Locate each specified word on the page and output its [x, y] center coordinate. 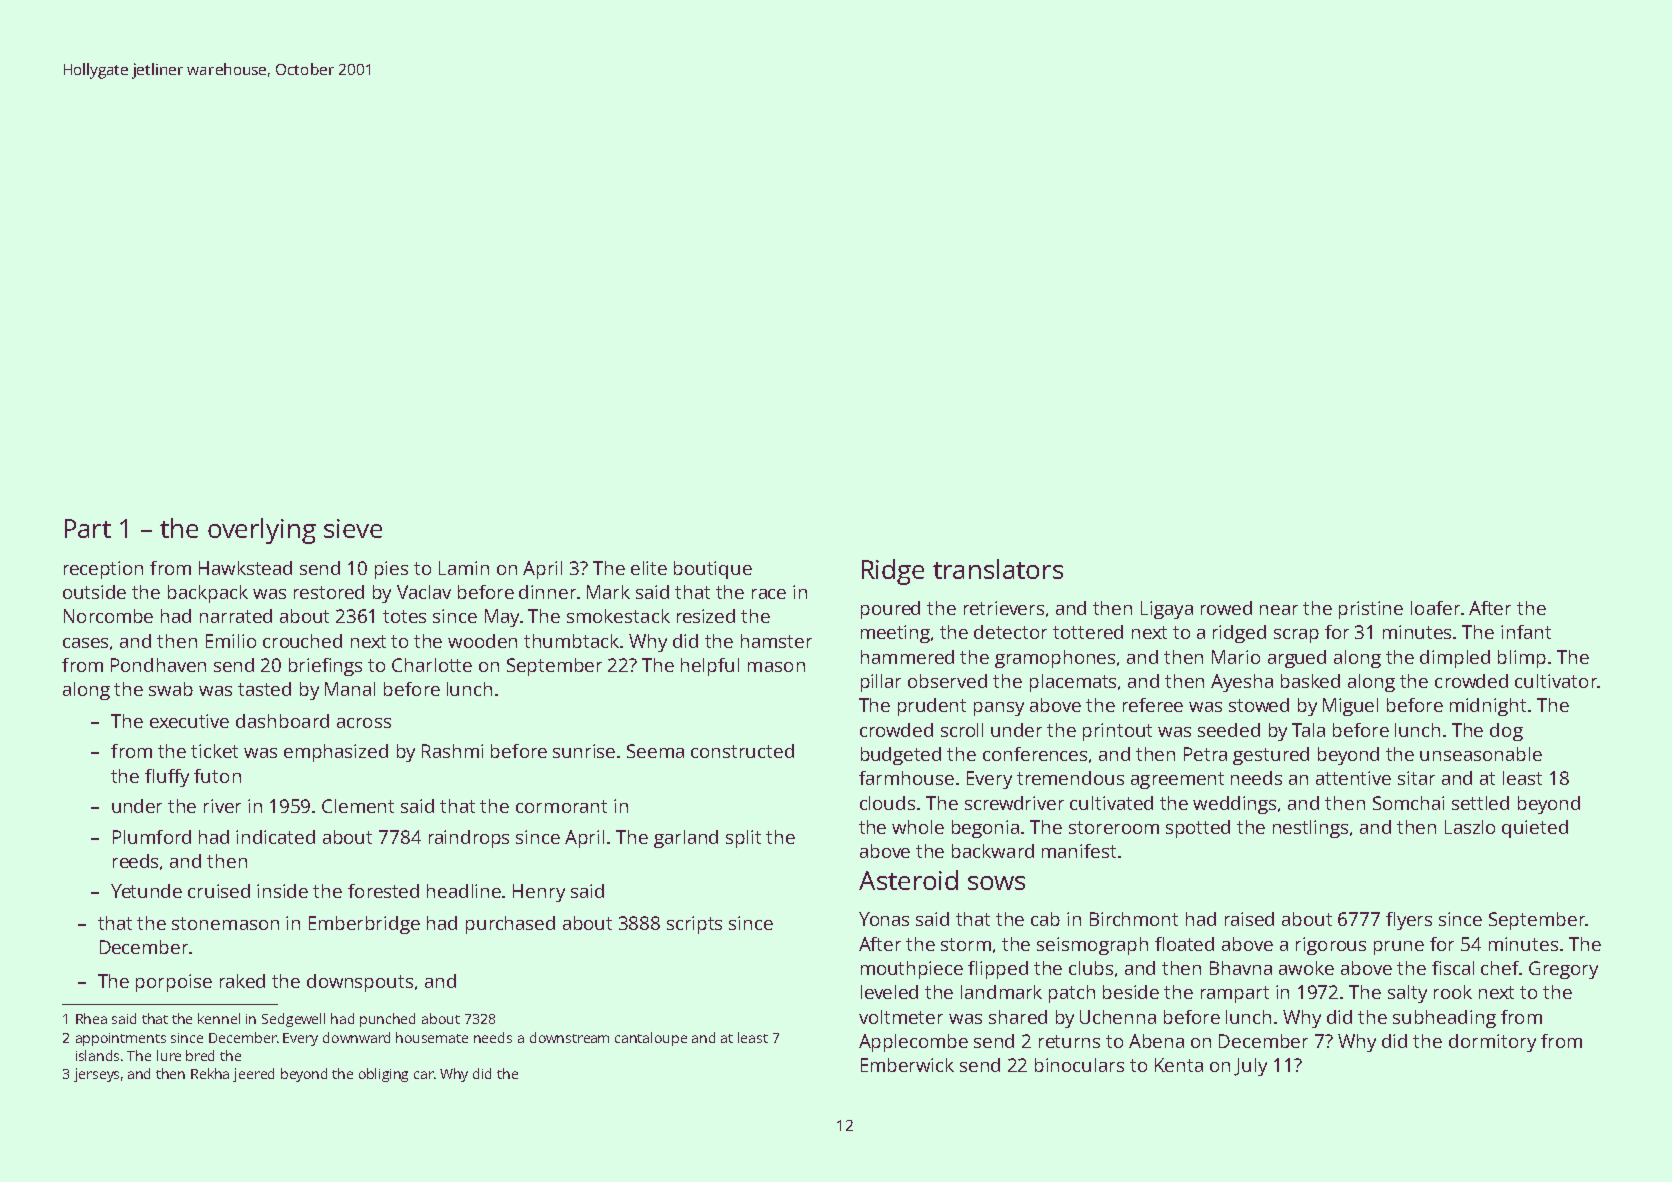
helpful [710, 667]
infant [1526, 632]
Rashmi [452, 751]
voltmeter [901, 1017]
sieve [353, 528]
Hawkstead [245, 568]
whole [918, 827]
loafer [1435, 608]
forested [383, 891]
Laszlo [1470, 827]
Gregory [1563, 970]
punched [387, 1020]
